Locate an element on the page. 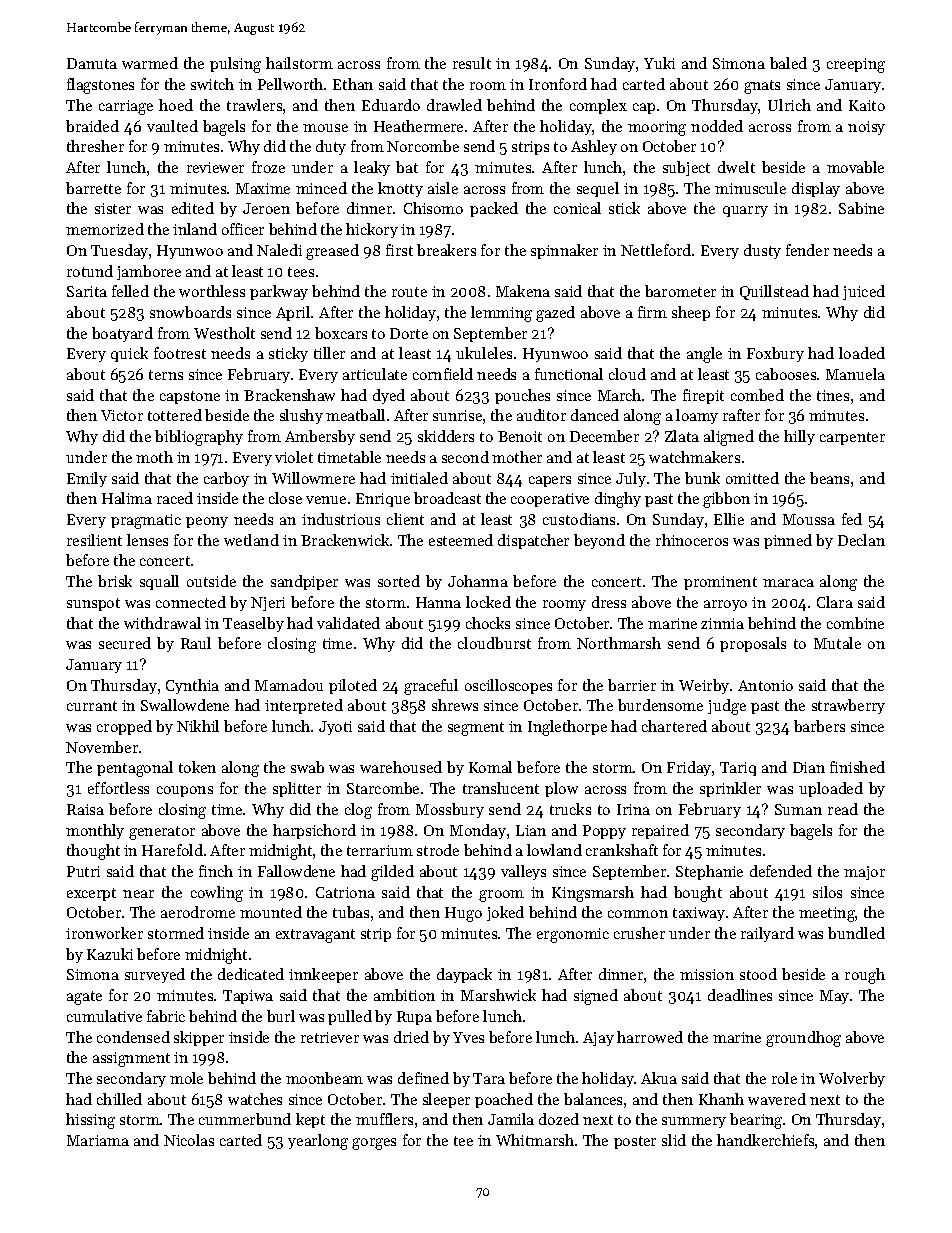  Whitmarsh is located at coordinates (535, 1140).
